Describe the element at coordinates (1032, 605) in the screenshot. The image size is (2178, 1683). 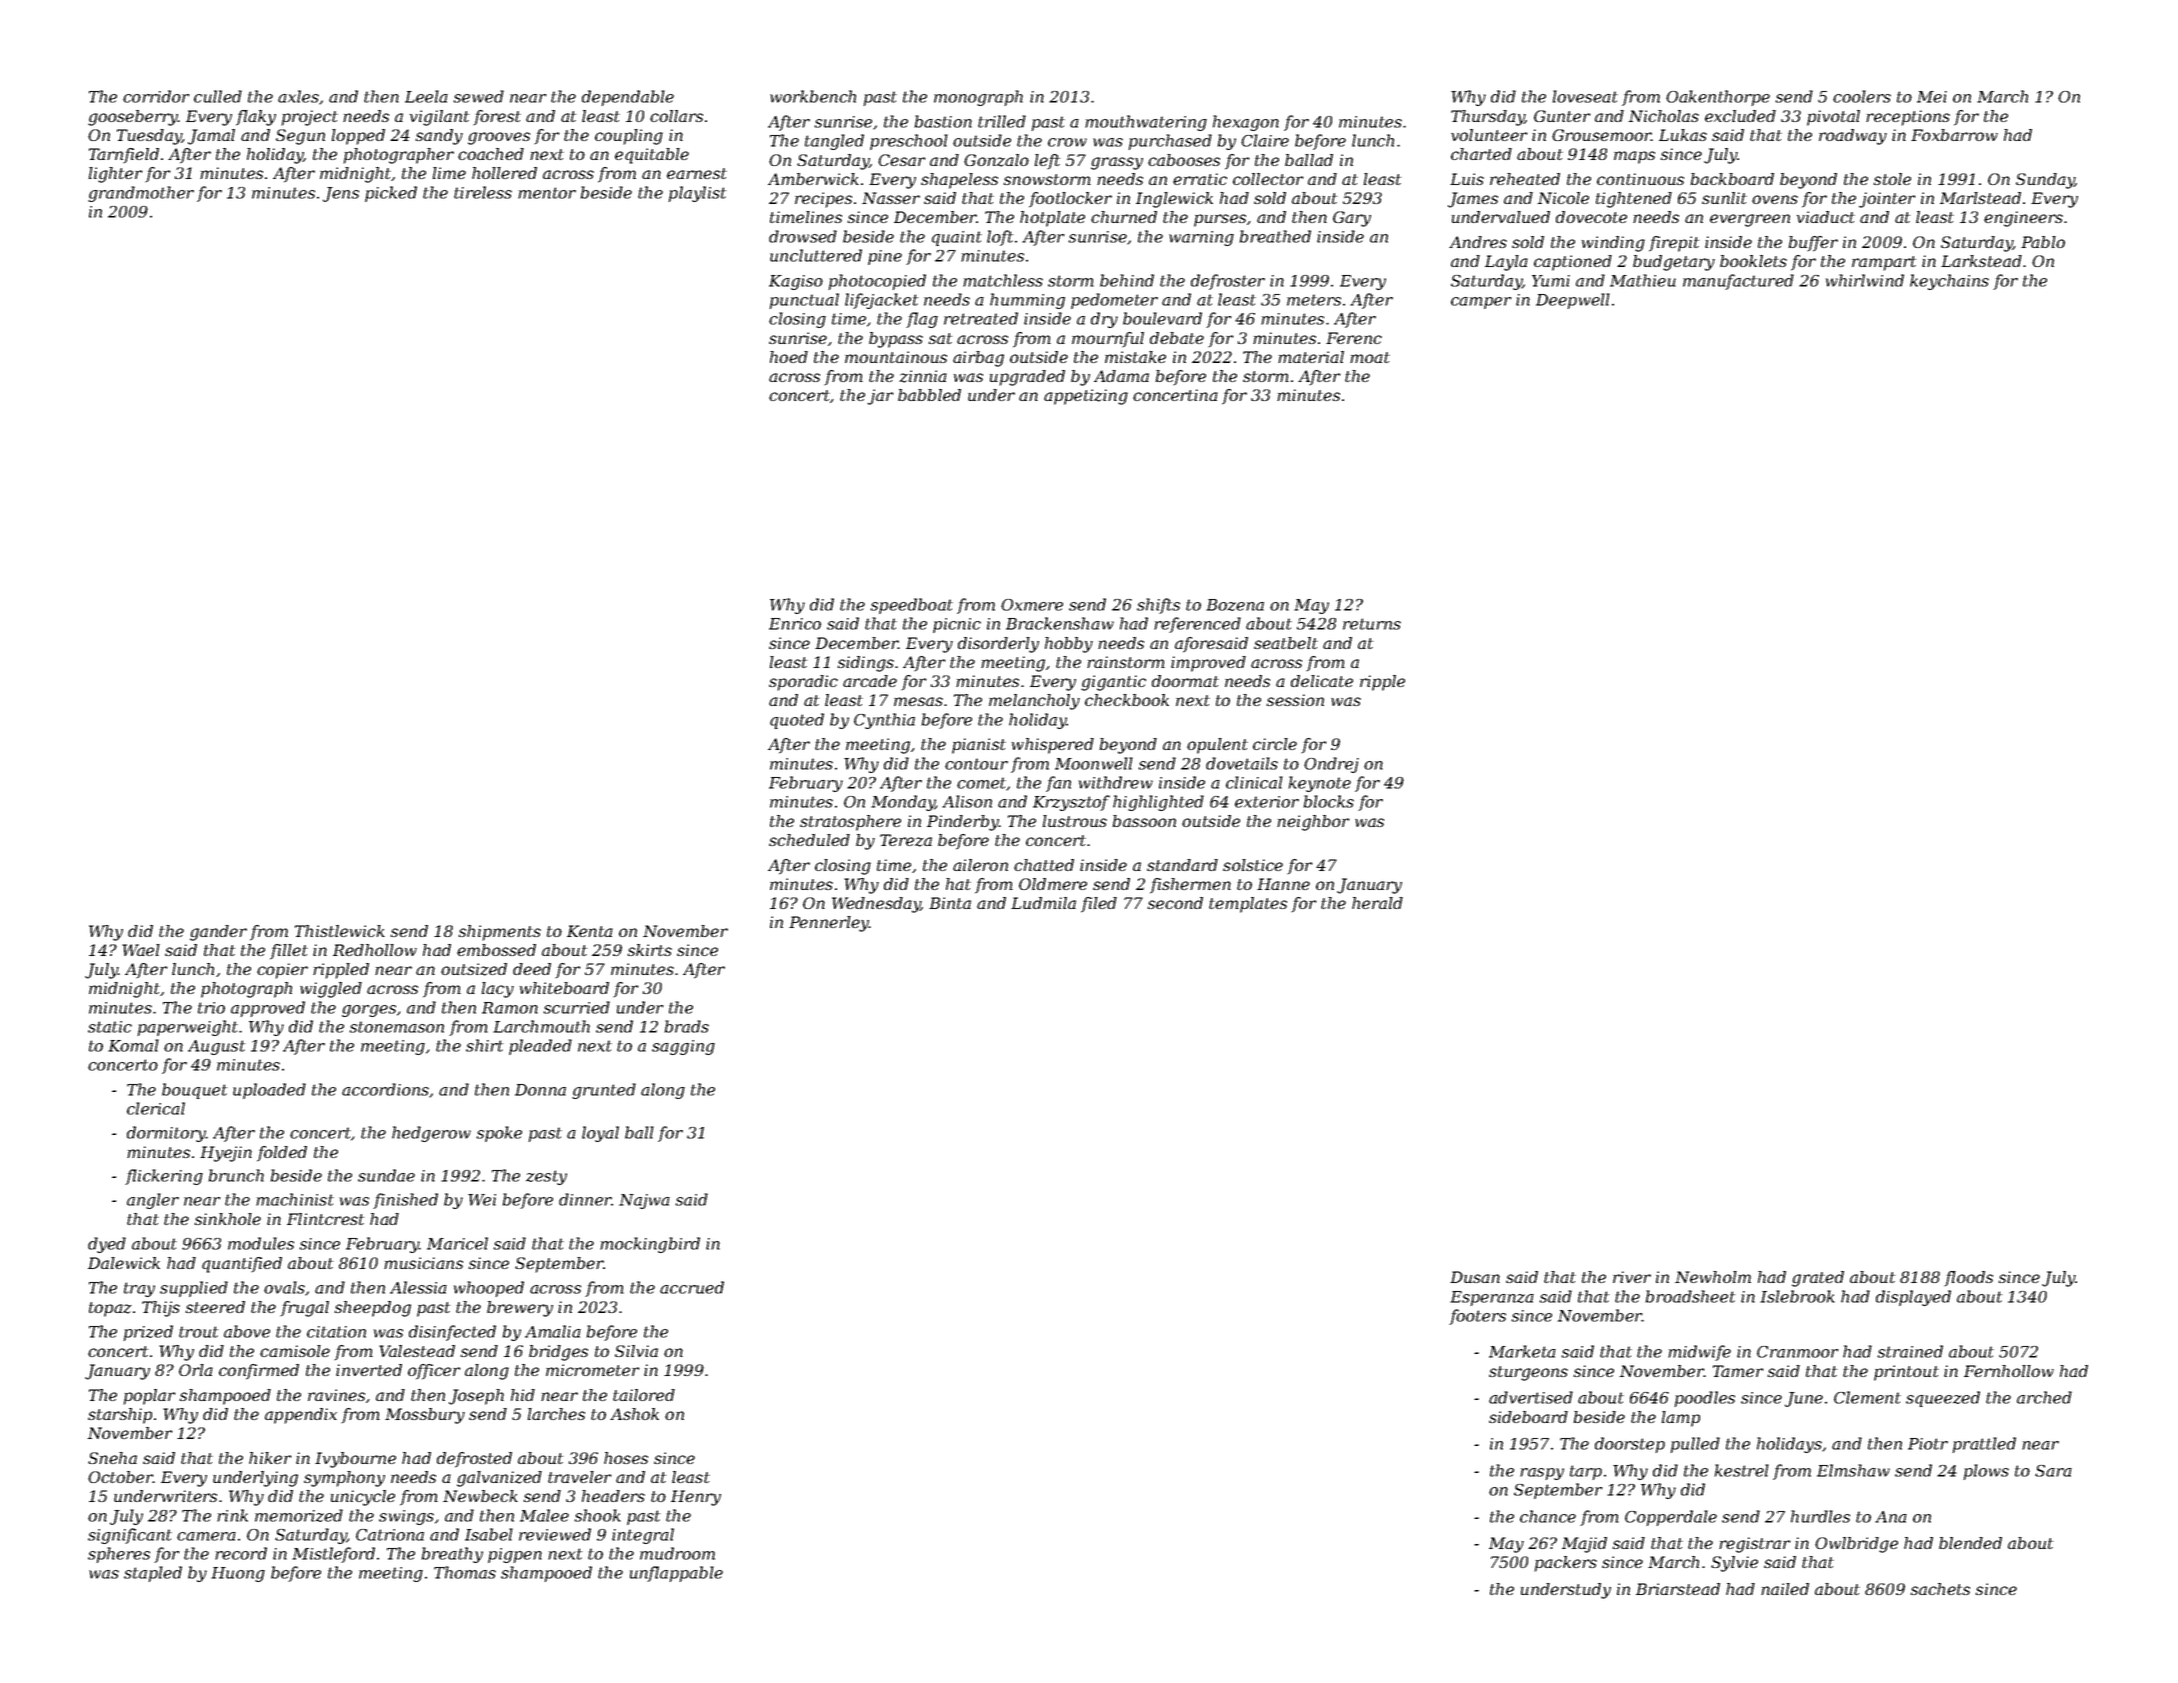
I see `Oxmere` at that location.
